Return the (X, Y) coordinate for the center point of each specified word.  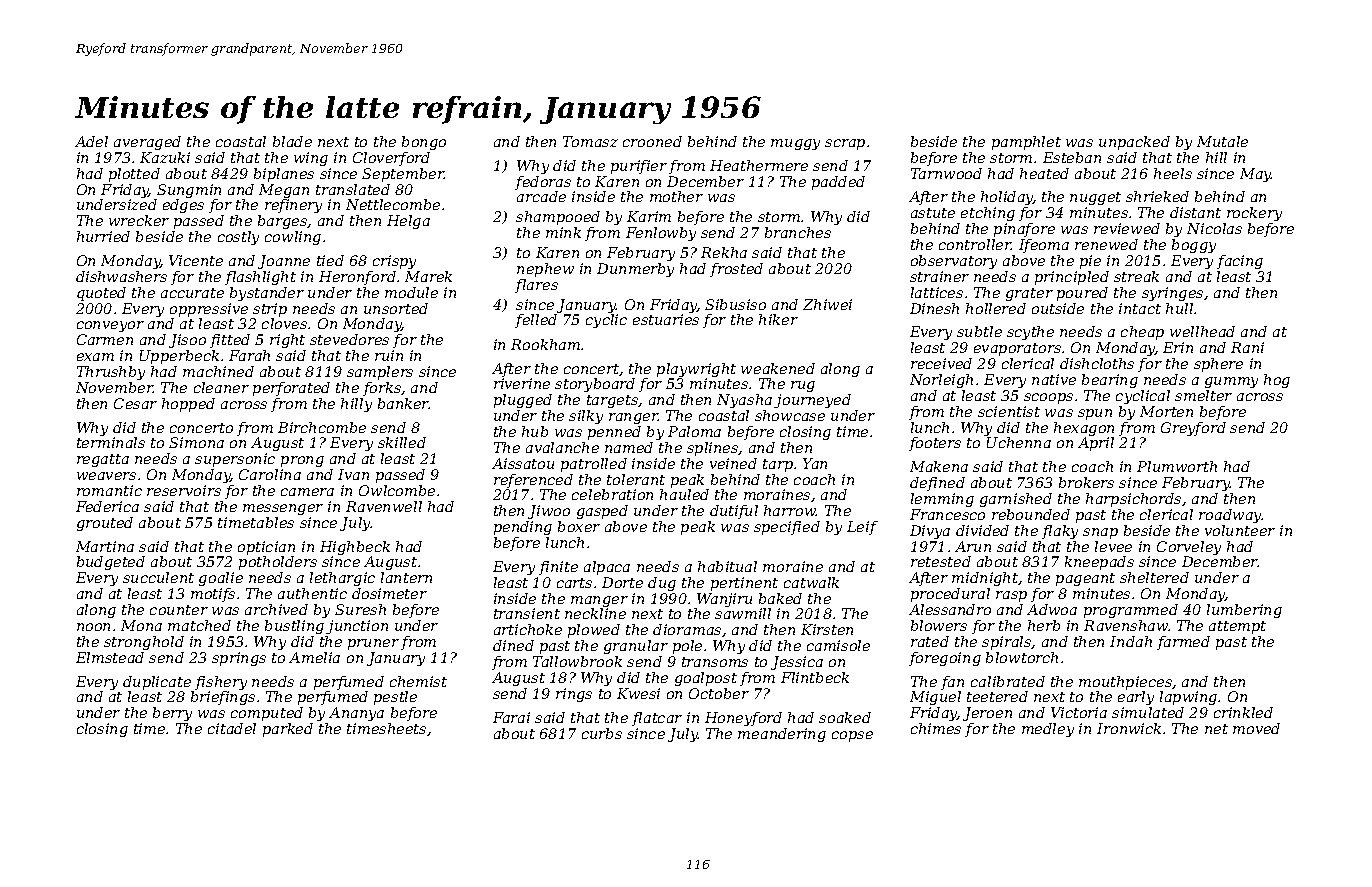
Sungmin (189, 191)
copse (852, 736)
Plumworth (1177, 466)
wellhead (1202, 331)
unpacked (1134, 143)
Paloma (694, 431)
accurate (192, 293)
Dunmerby (635, 270)
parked (288, 730)
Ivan (353, 474)
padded (838, 183)
